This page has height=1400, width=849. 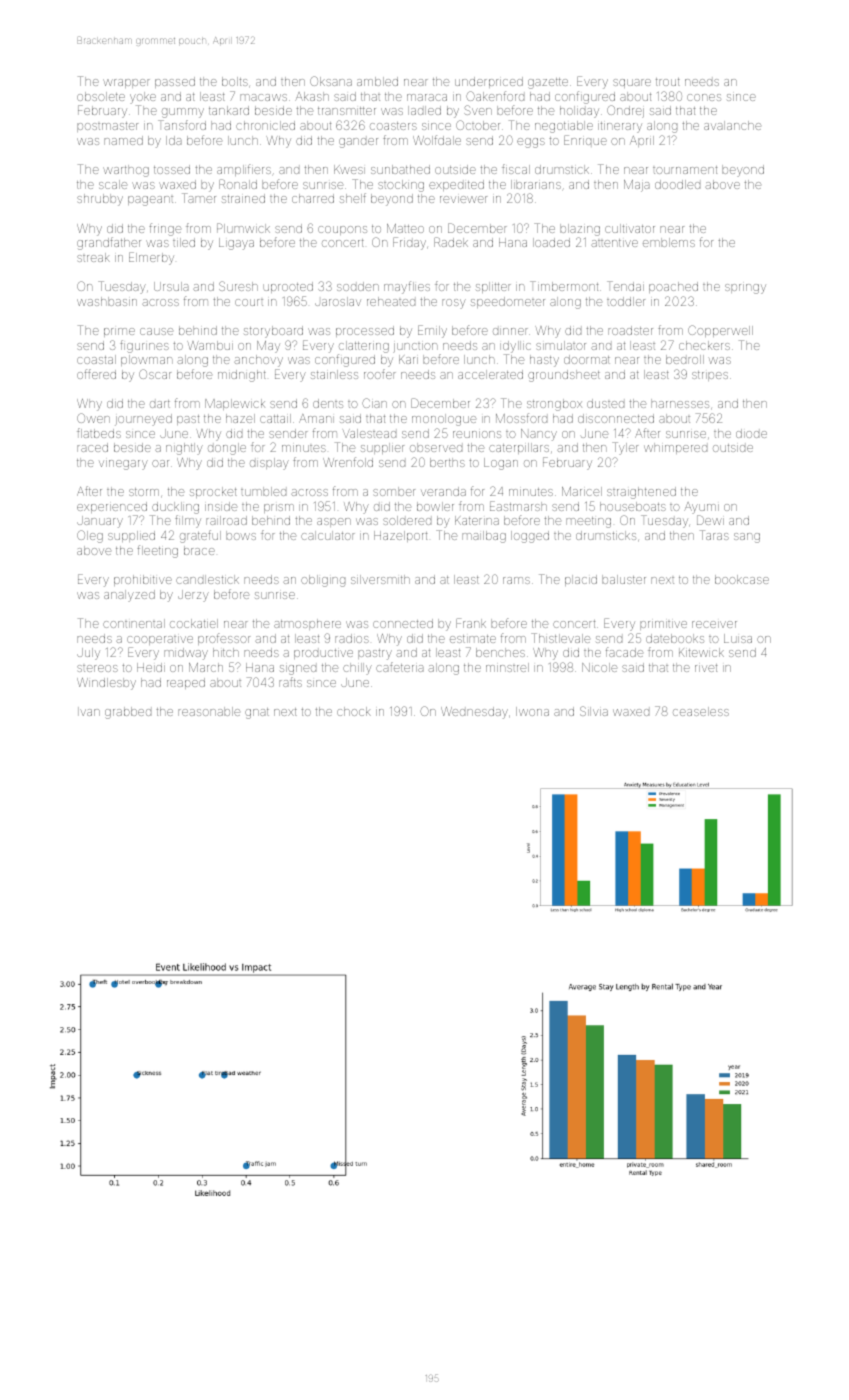 I want to click on underpriced, so click(x=489, y=82).
